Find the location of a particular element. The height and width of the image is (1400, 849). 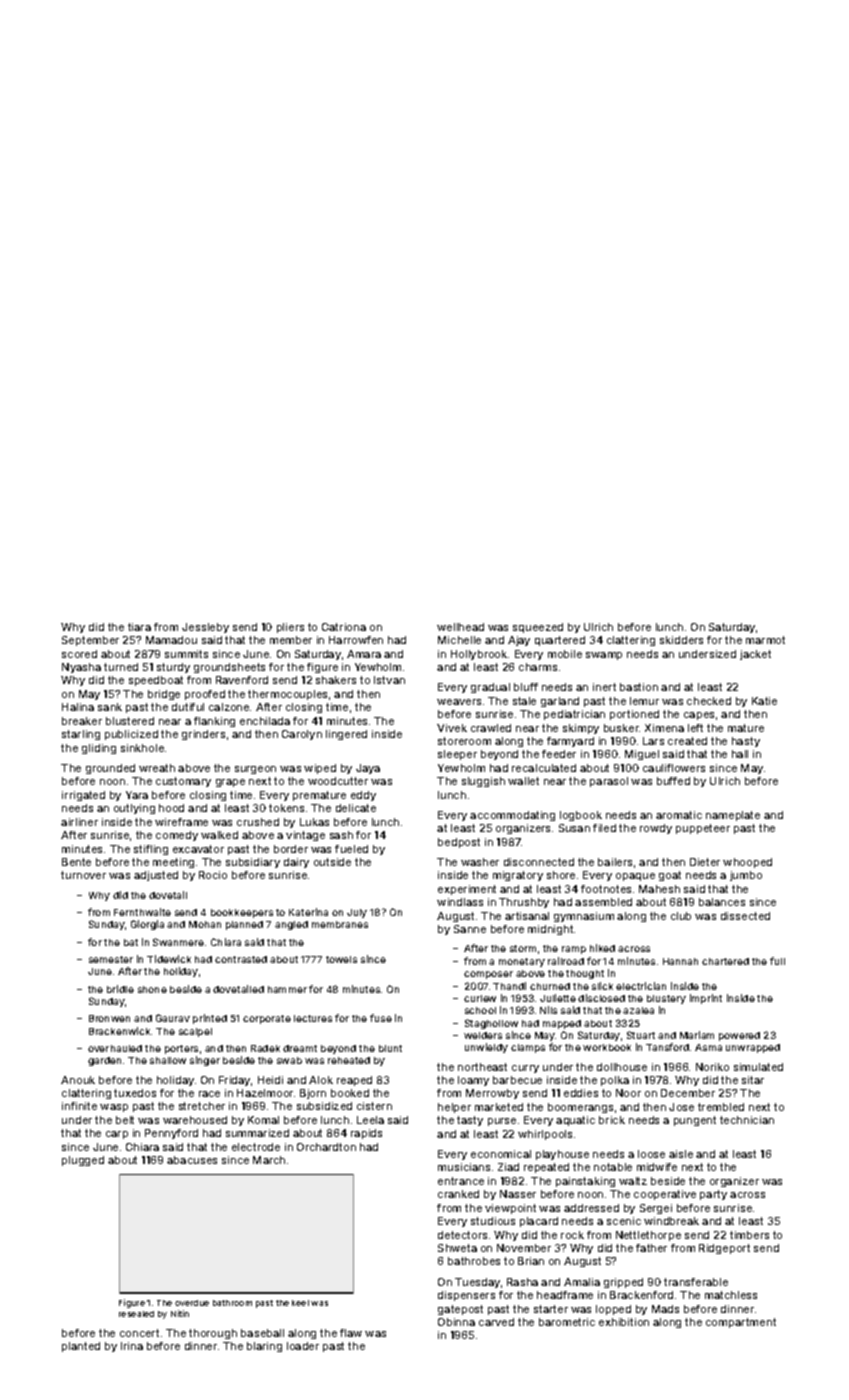

accommodating is located at coordinates (512, 816).
